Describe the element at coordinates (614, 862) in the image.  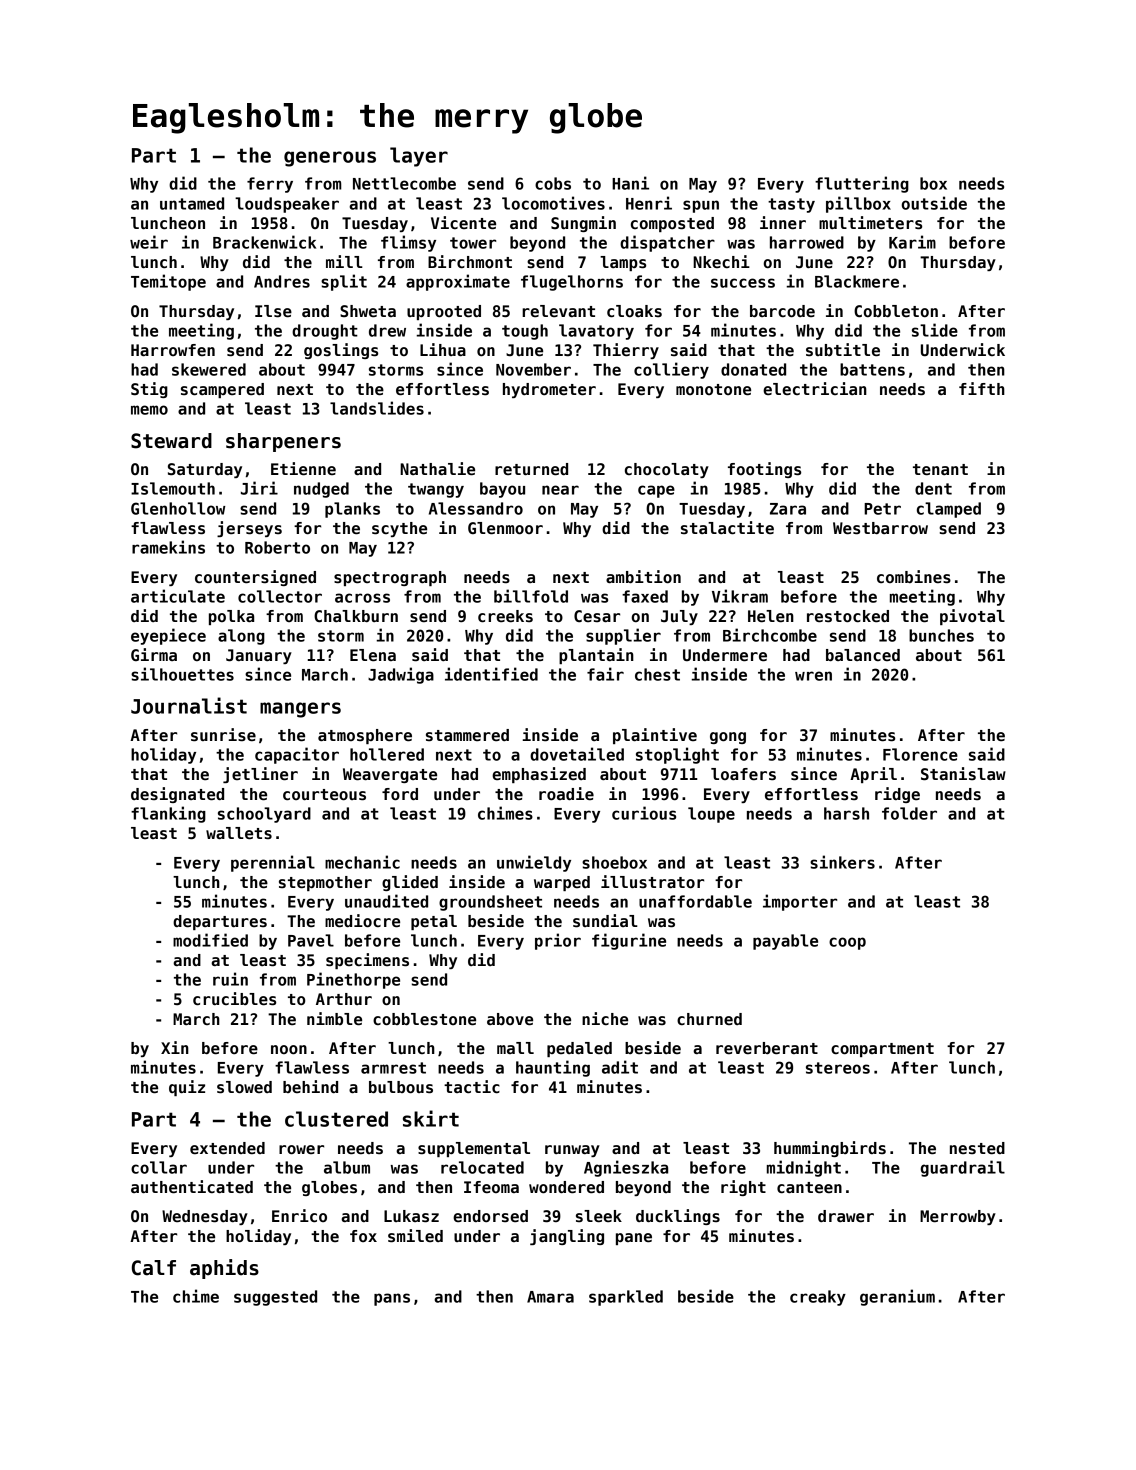
I see `shoebox` at that location.
